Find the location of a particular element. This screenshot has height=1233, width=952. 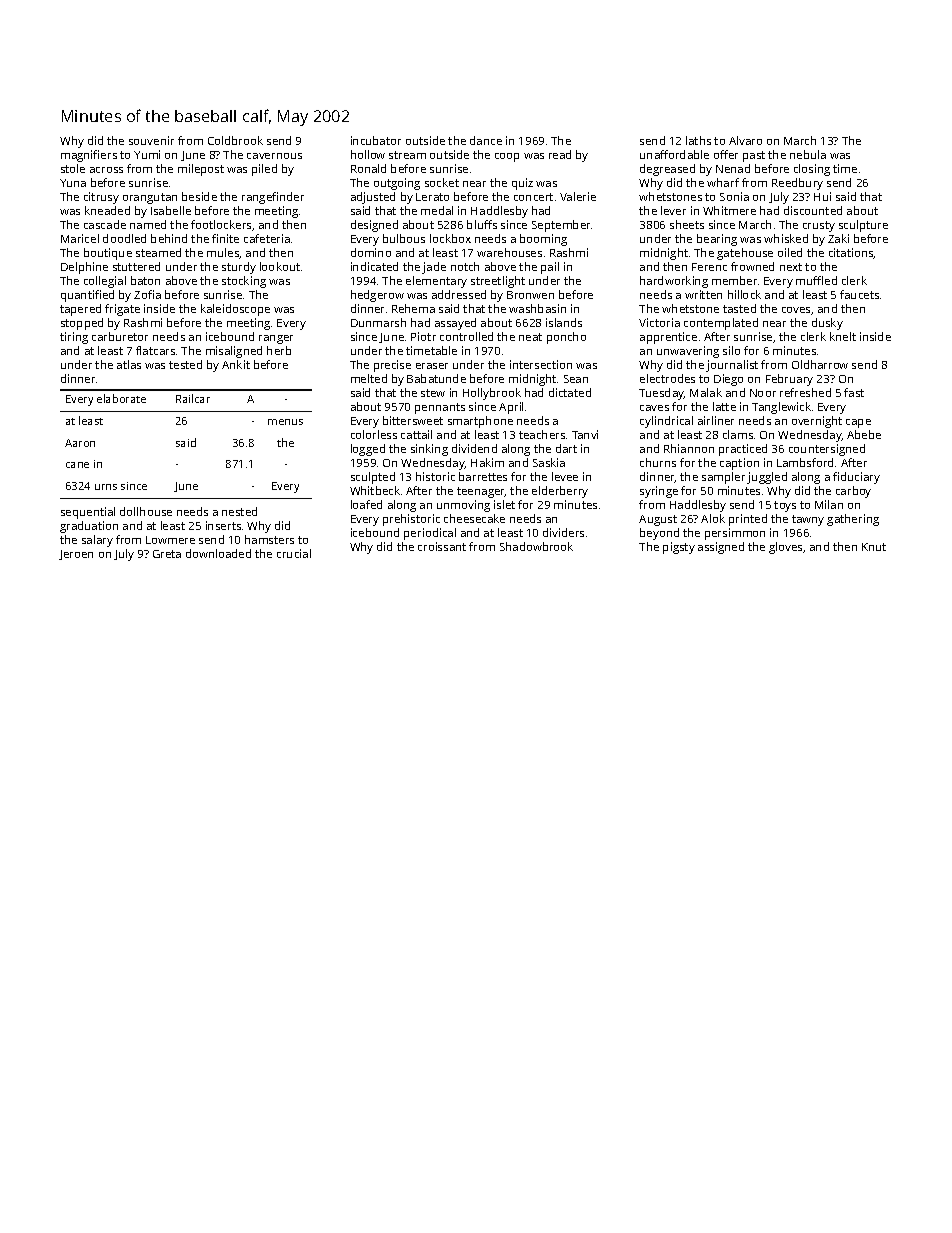

lever is located at coordinates (673, 210).
